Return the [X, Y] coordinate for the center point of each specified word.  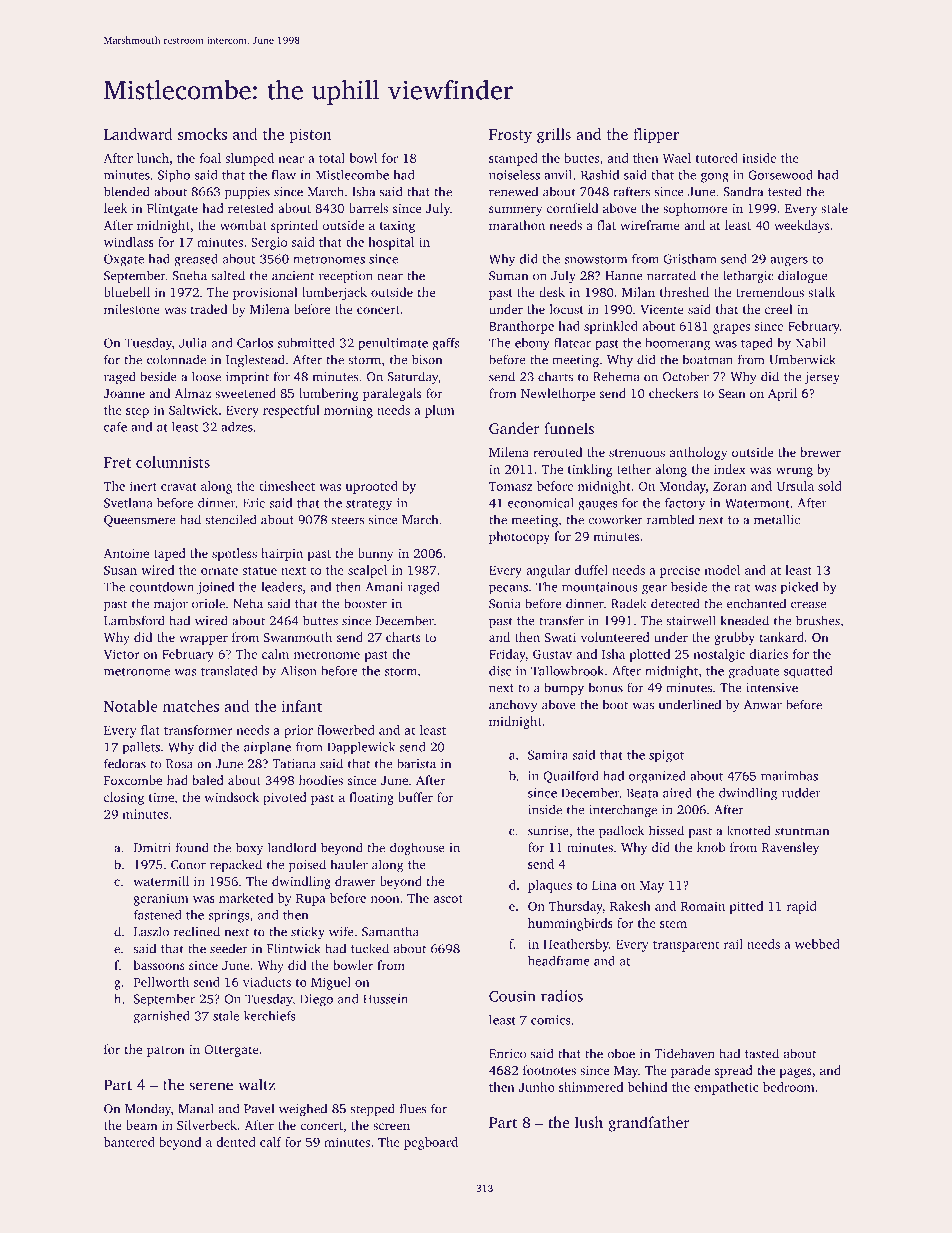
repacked [236, 865]
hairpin [282, 554]
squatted [808, 672]
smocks [202, 134]
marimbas [789, 776]
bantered [129, 1142]
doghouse [417, 848]
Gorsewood [780, 175]
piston [310, 135]
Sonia [505, 604]
